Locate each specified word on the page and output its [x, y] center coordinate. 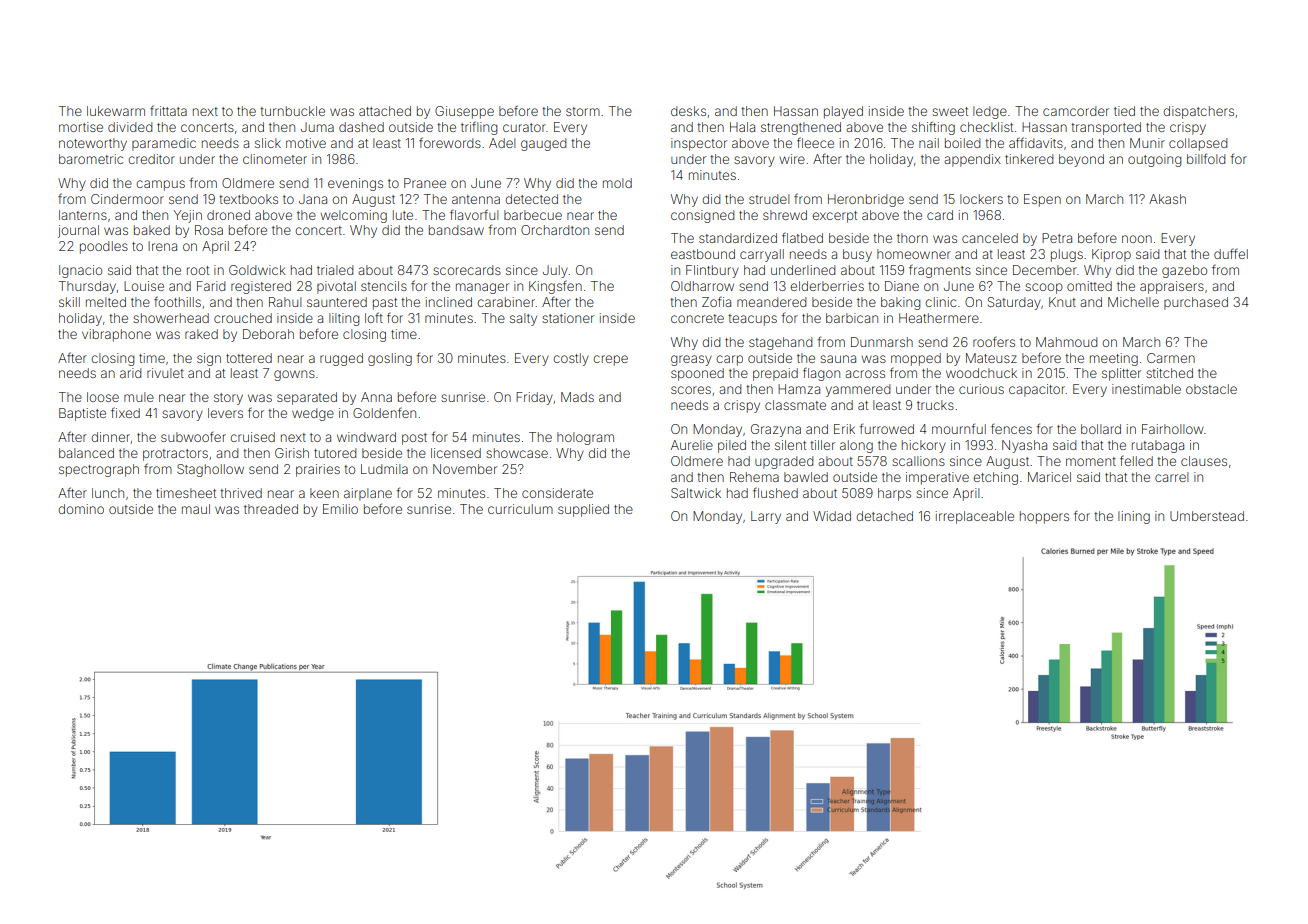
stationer [568, 318]
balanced [86, 453]
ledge [990, 112]
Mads [577, 397]
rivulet [165, 373]
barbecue [533, 215]
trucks [935, 405]
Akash [1167, 199]
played [843, 112]
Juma [317, 127]
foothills [177, 301]
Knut [1062, 302]
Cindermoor [127, 199]
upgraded [784, 462]
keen [324, 493]
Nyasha [1024, 446]
